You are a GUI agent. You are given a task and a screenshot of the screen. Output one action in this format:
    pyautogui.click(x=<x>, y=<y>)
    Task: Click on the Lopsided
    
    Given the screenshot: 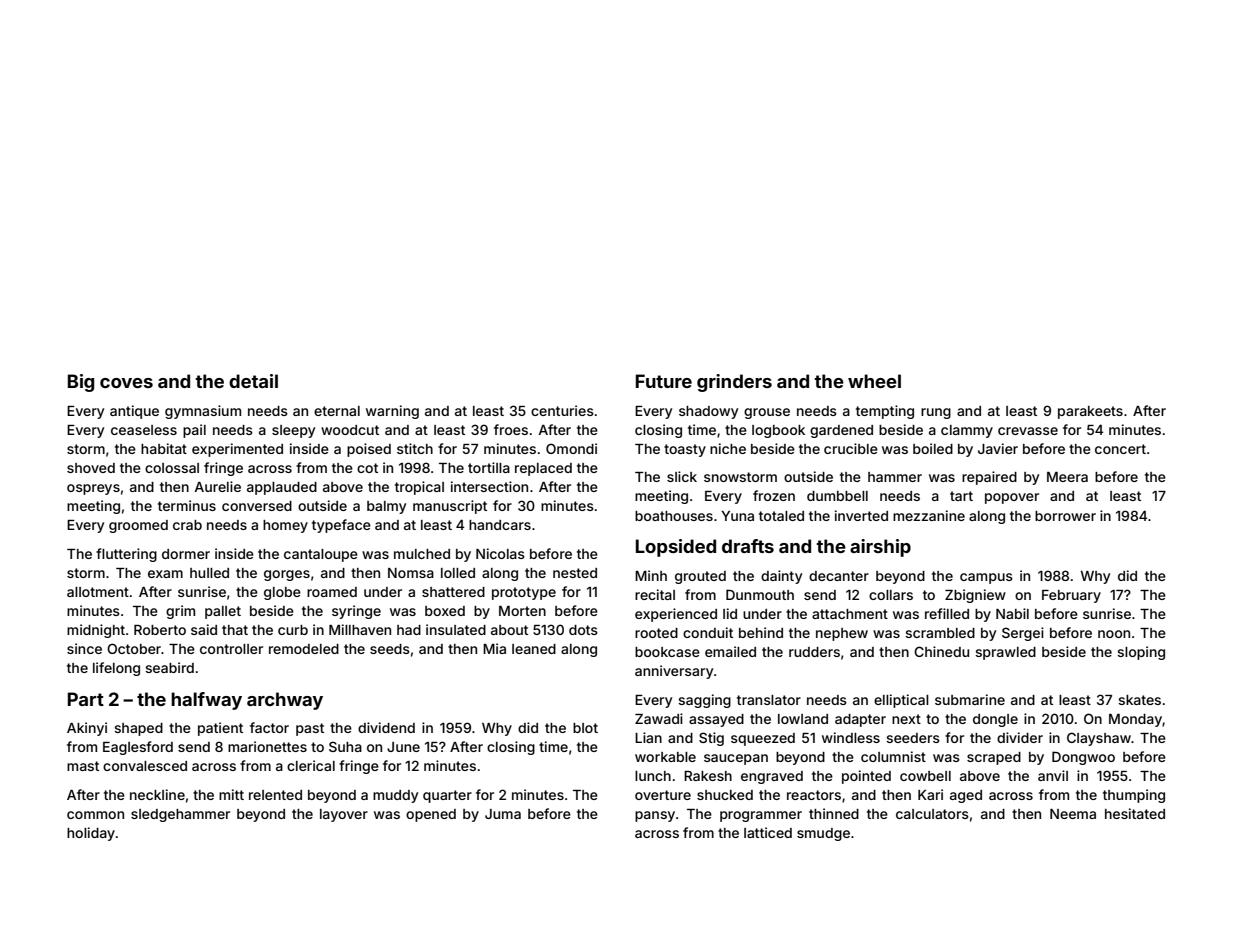 What is the action you would take?
    pyautogui.click(x=676, y=548)
